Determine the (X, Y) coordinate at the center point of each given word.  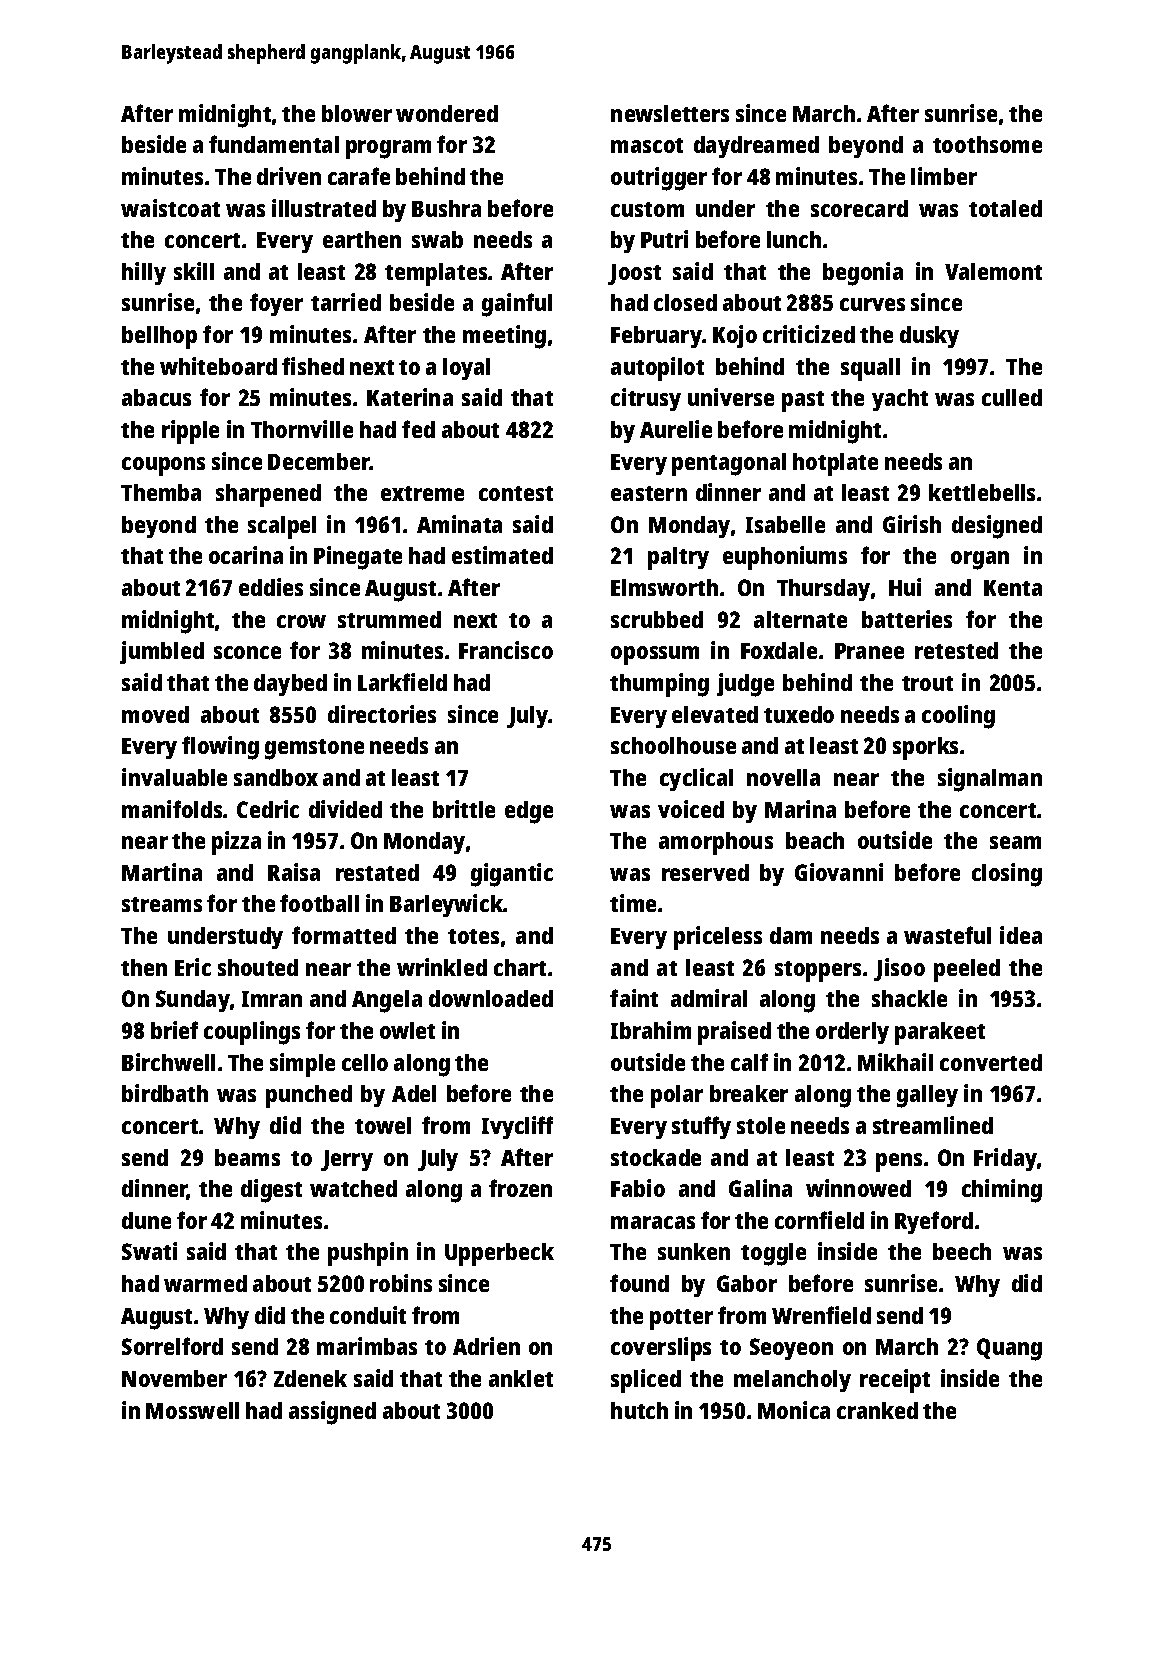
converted (991, 1062)
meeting (504, 337)
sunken (694, 1251)
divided (345, 809)
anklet (521, 1378)
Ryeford (934, 1222)
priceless (718, 938)
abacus (156, 397)
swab (437, 239)
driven (289, 176)
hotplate (835, 464)
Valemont (993, 271)
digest (271, 1191)
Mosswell (192, 1410)
